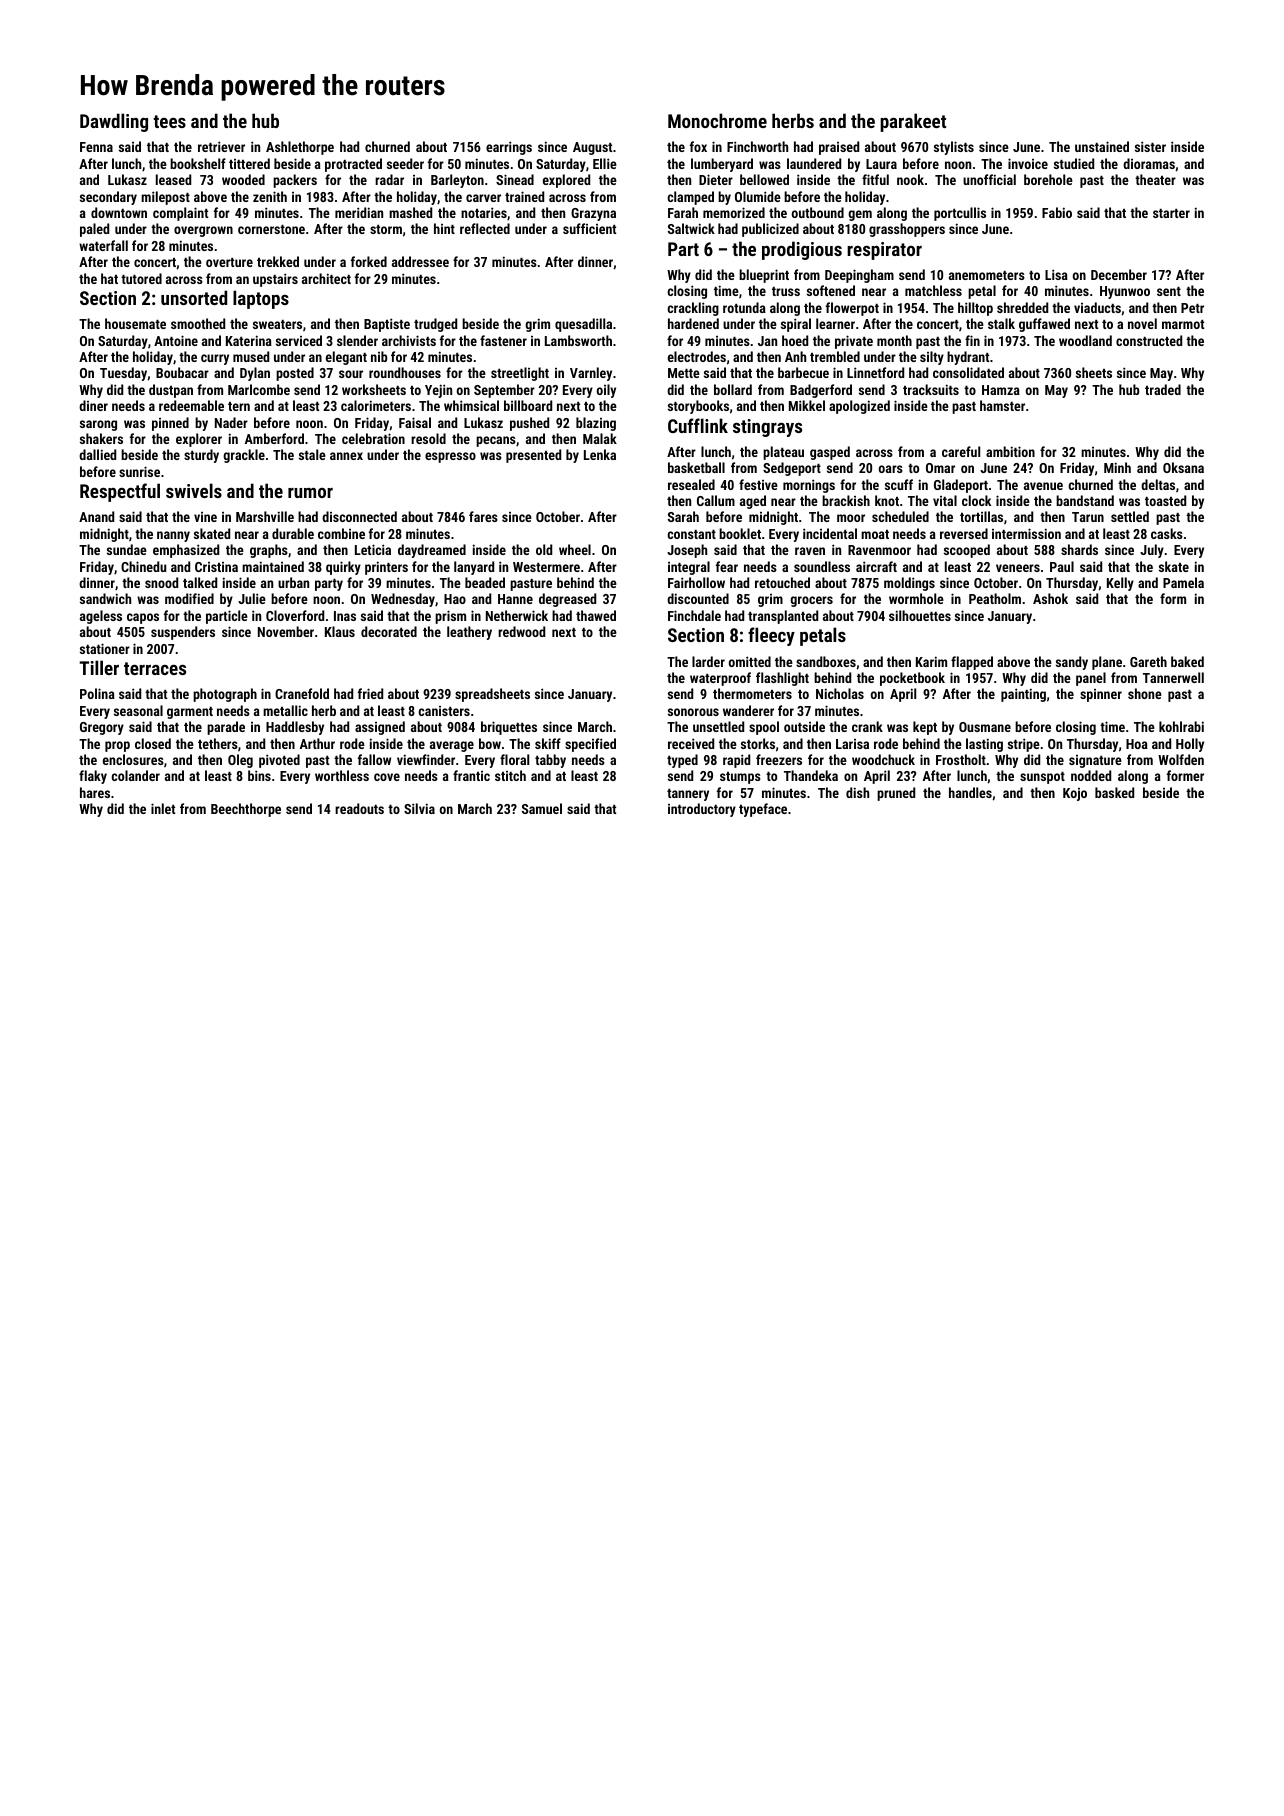 This screenshot has width=1284, height=1816. I want to click on typed, so click(682, 761).
